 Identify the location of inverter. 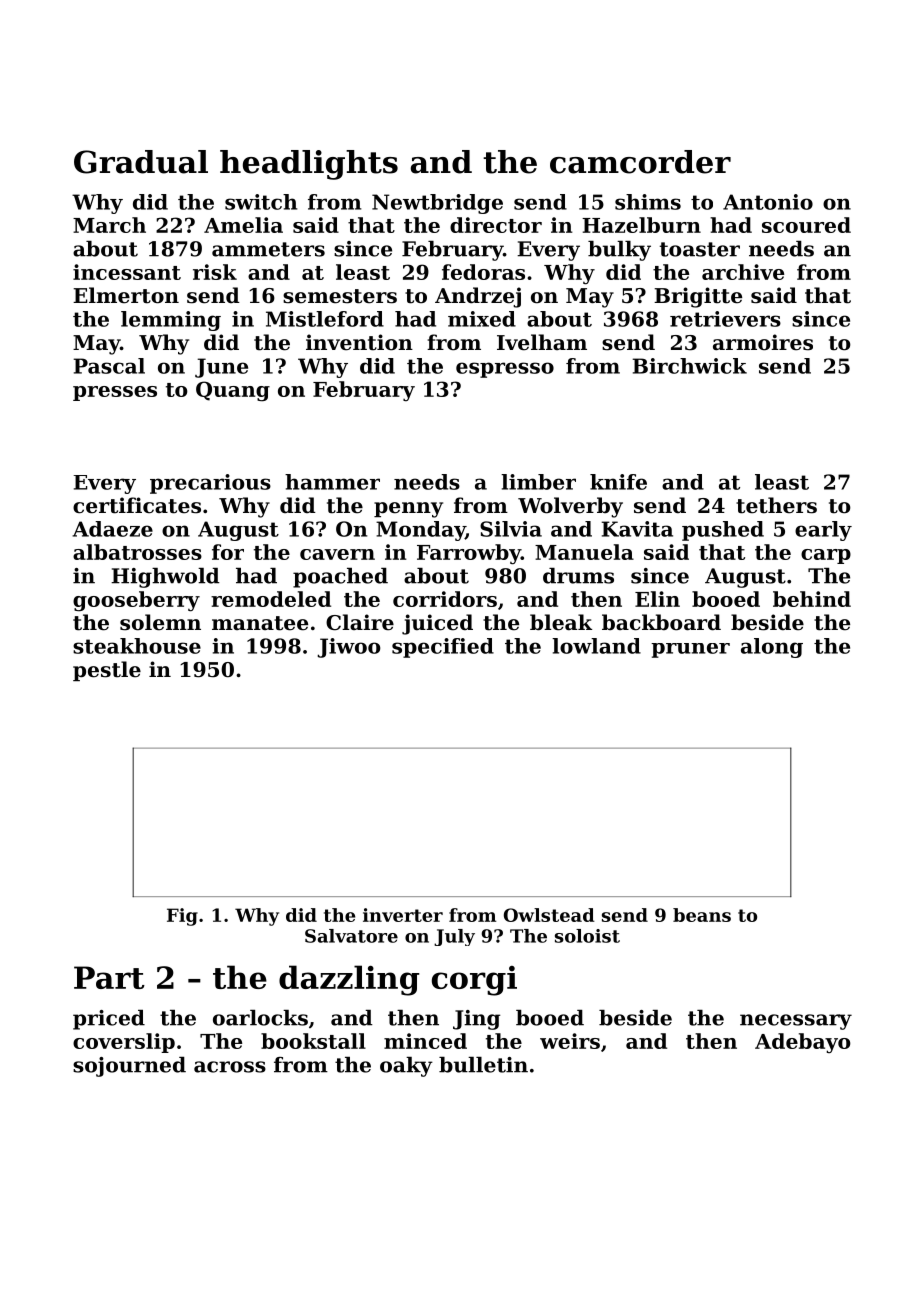
(403, 915).
